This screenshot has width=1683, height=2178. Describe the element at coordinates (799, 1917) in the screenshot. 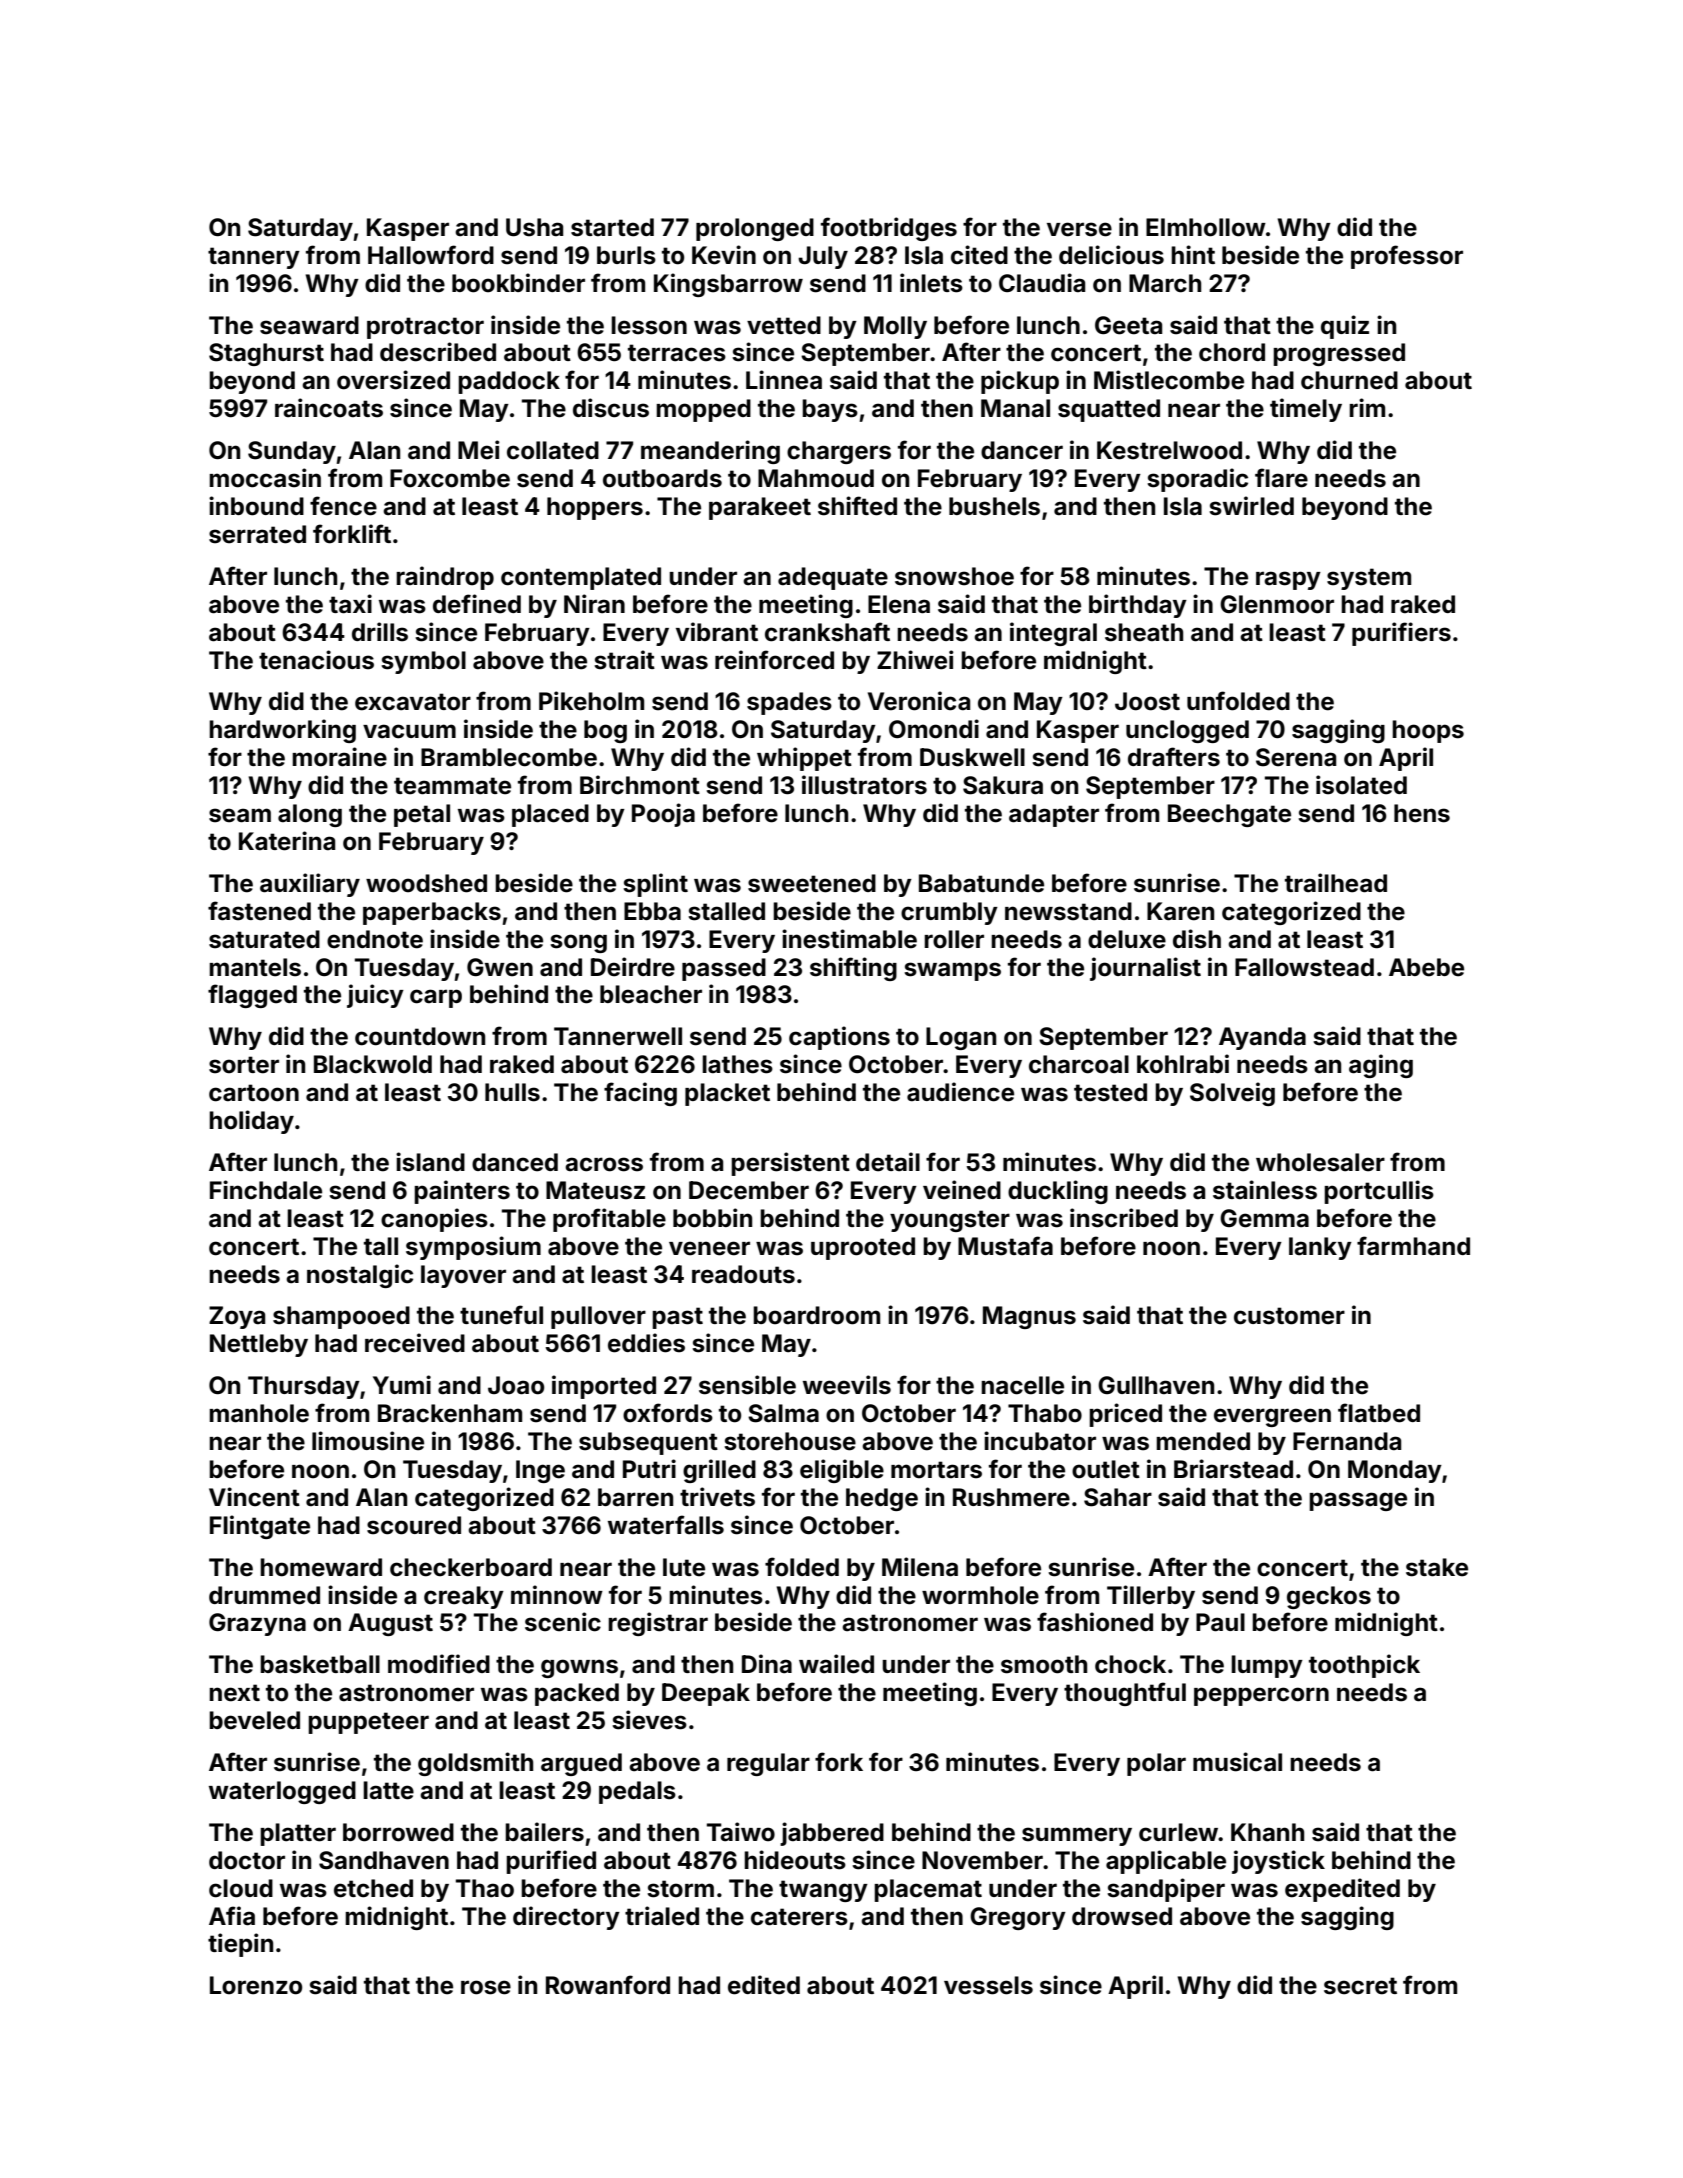

I see `caterers` at that location.
